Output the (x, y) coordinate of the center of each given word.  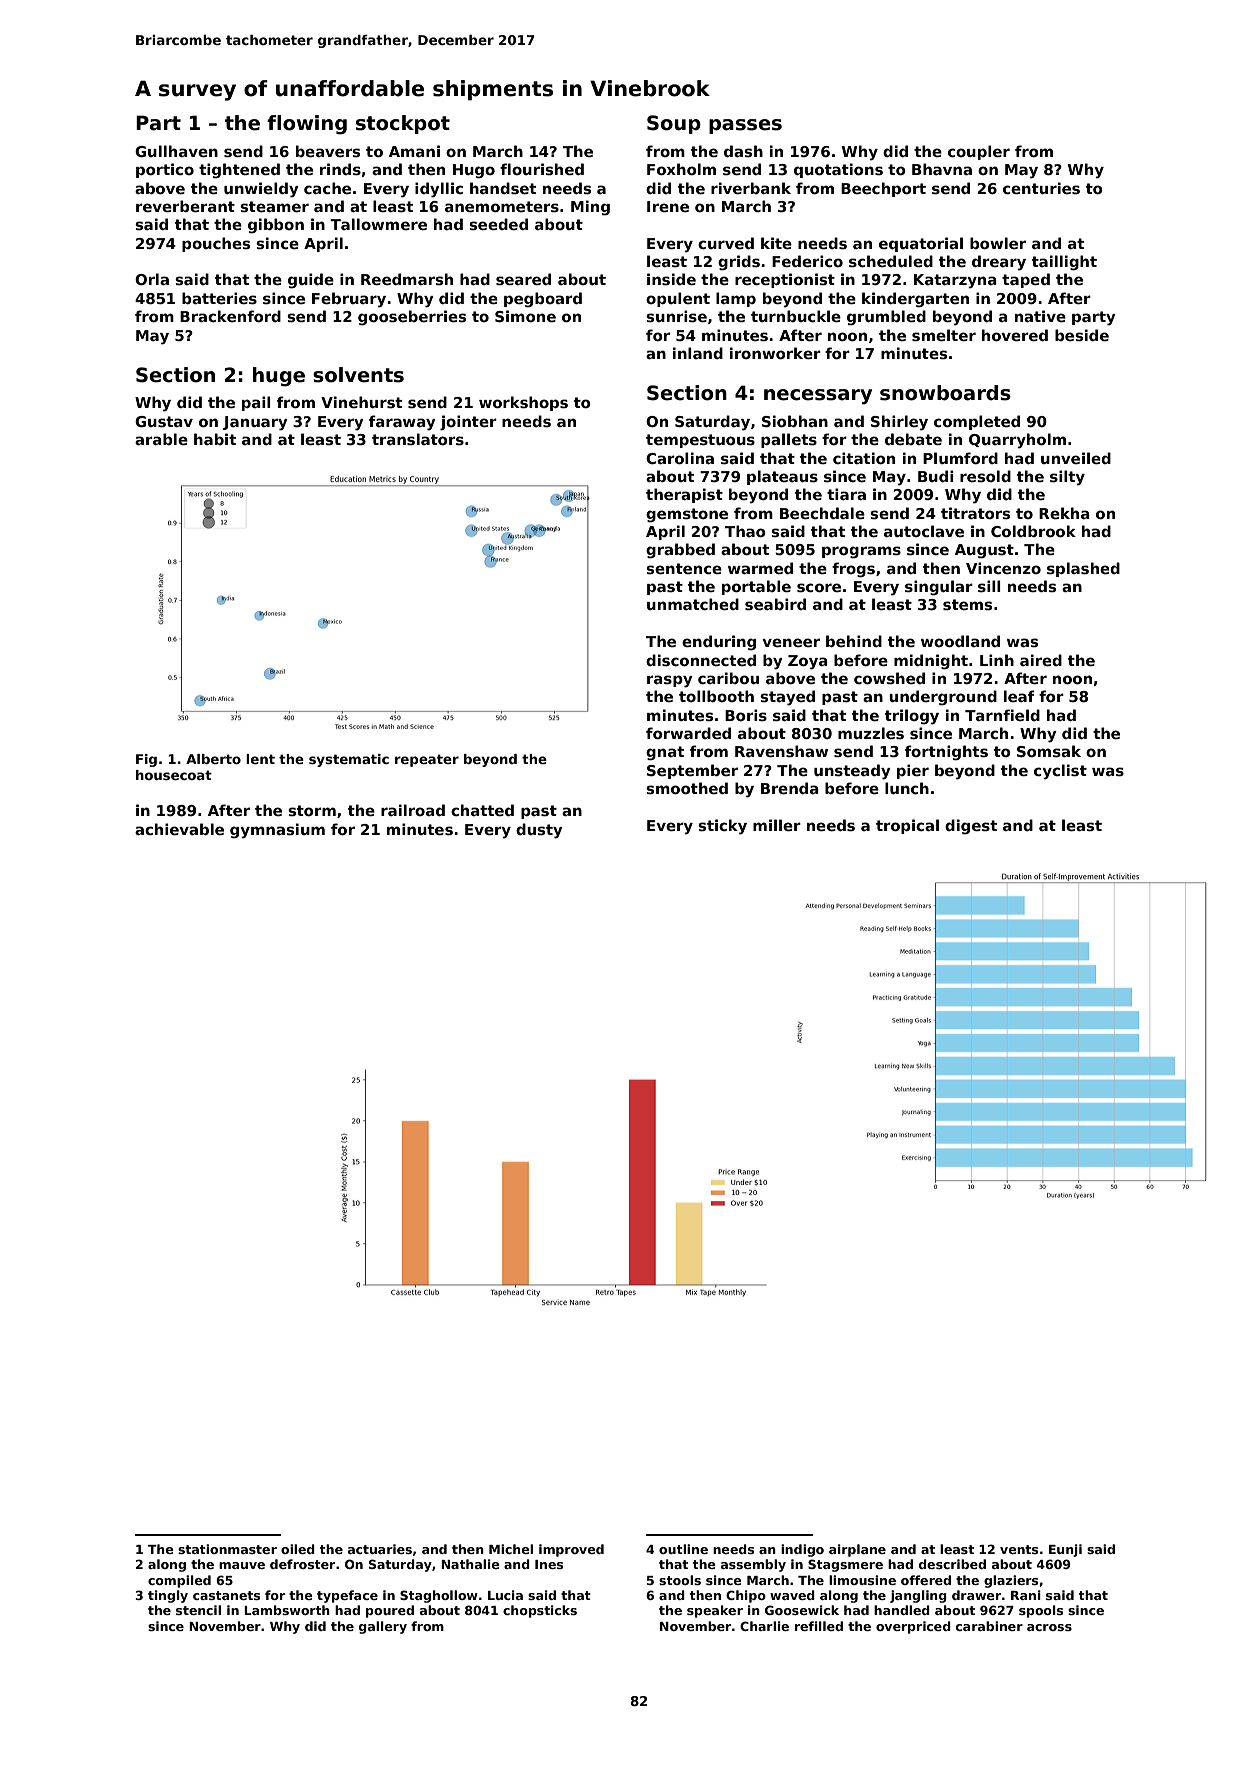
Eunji (1065, 1550)
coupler (979, 152)
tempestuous (700, 441)
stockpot (403, 124)
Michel (511, 1549)
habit (215, 439)
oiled (298, 1549)
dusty (539, 831)
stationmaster (227, 1549)
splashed (1083, 569)
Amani (414, 151)
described (952, 1564)
